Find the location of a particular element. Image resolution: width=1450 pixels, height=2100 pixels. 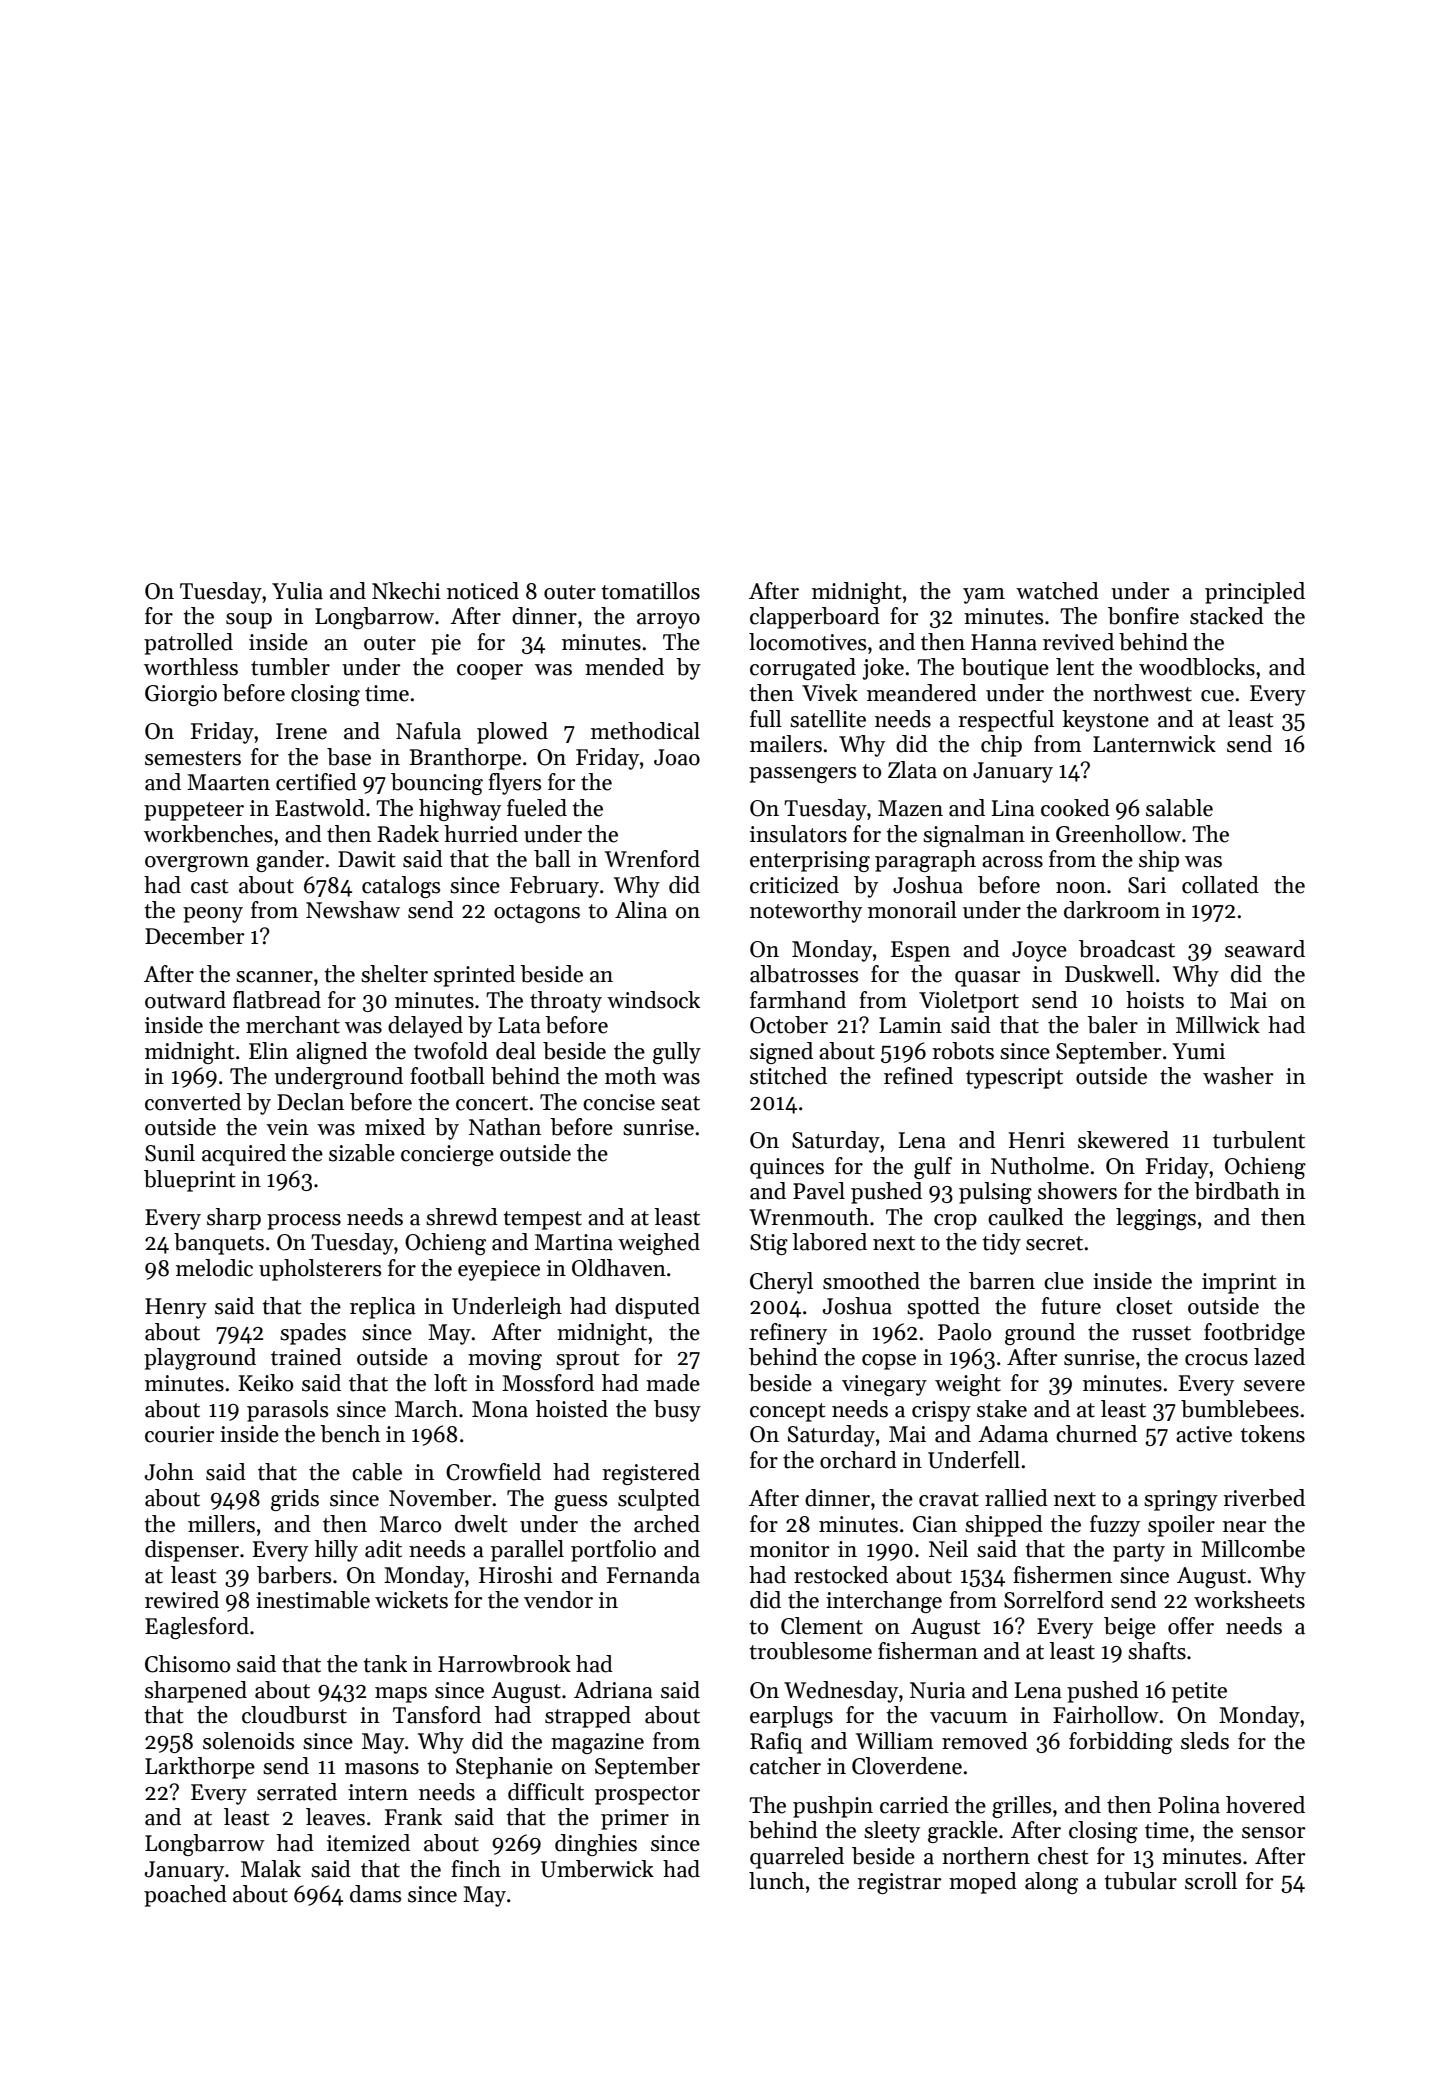

Nkechi is located at coordinates (406, 591).
